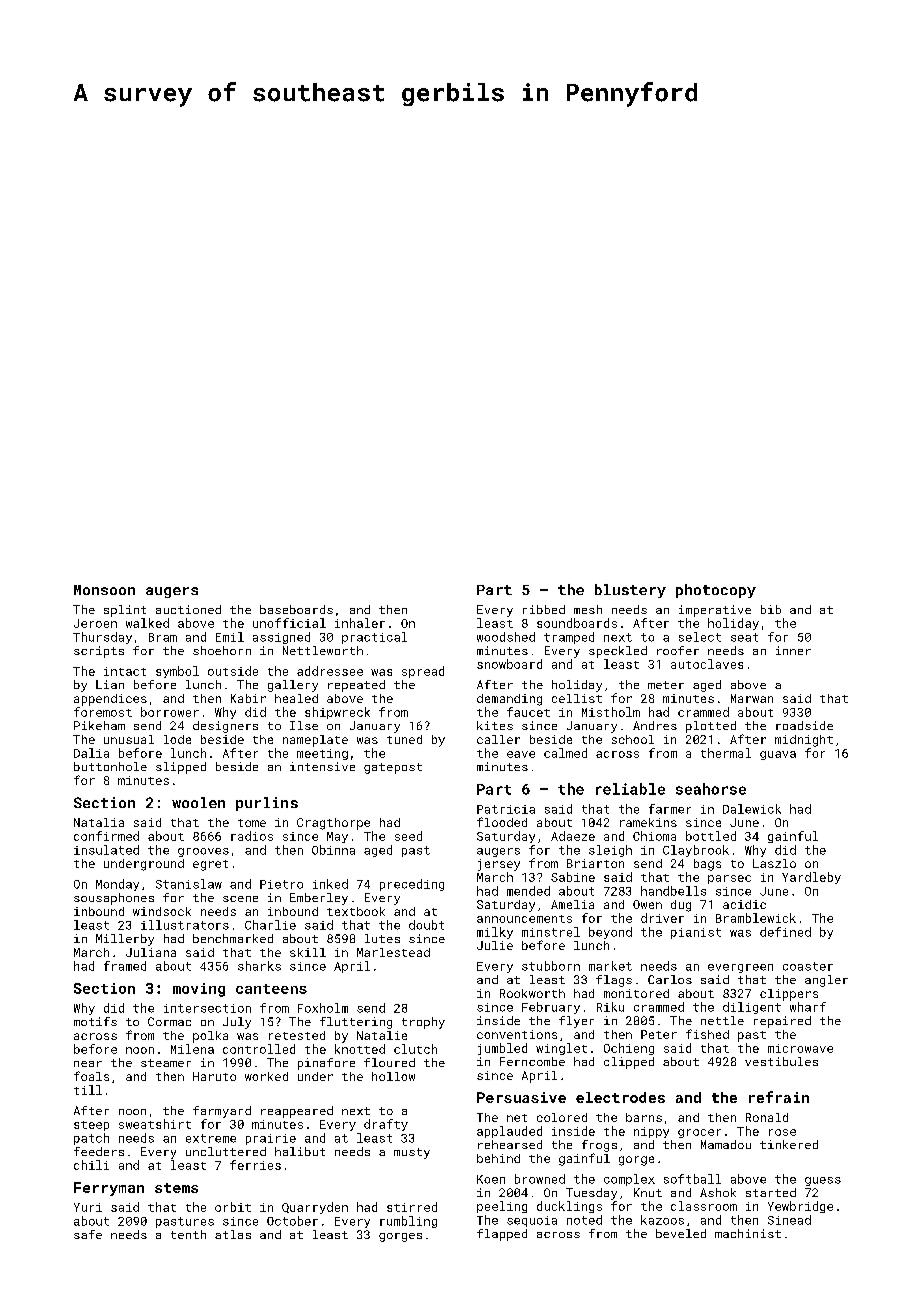  Describe the element at coordinates (711, 789) in the screenshot. I see `seahorse` at that location.
